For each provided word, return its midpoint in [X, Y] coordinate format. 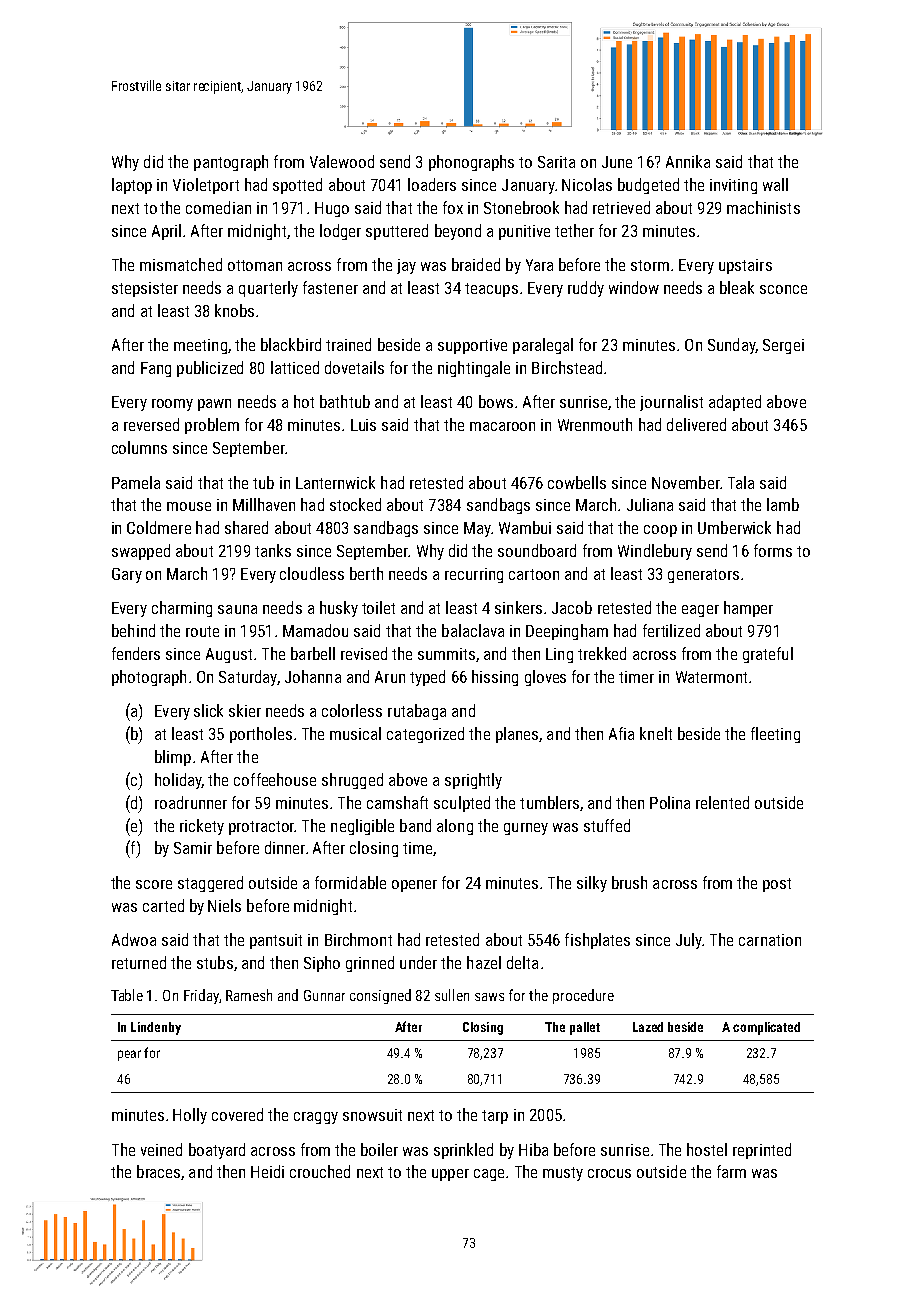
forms [773, 550]
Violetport [206, 186]
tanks [273, 550]
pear [129, 1055]
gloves [545, 678]
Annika [688, 161]
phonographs [471, 163]
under [418, 962]
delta [522, 962]
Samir [193, 848]
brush [629, 882]
